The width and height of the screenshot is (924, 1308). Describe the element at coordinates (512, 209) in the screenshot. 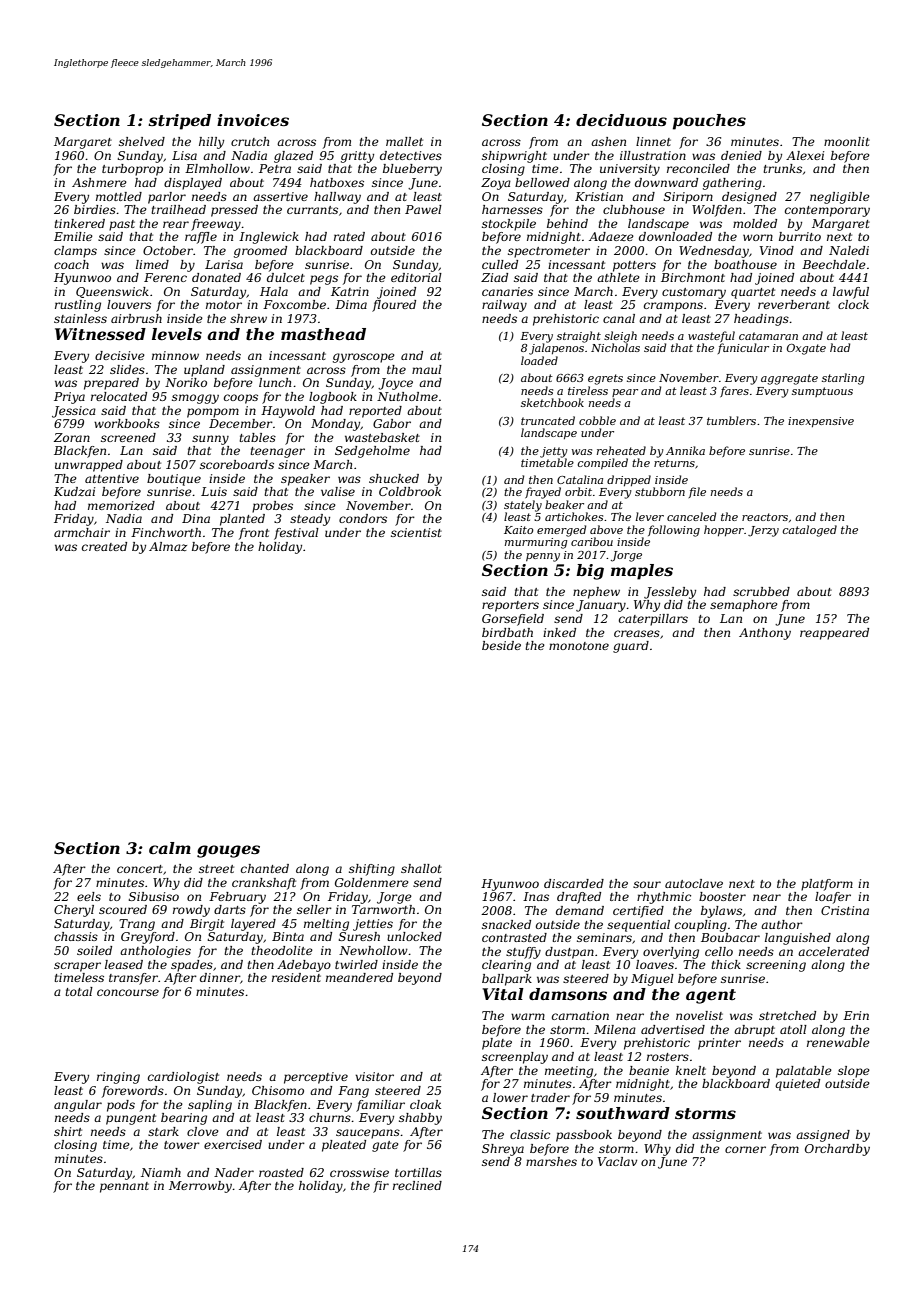

I see `harnesses` at that location.
